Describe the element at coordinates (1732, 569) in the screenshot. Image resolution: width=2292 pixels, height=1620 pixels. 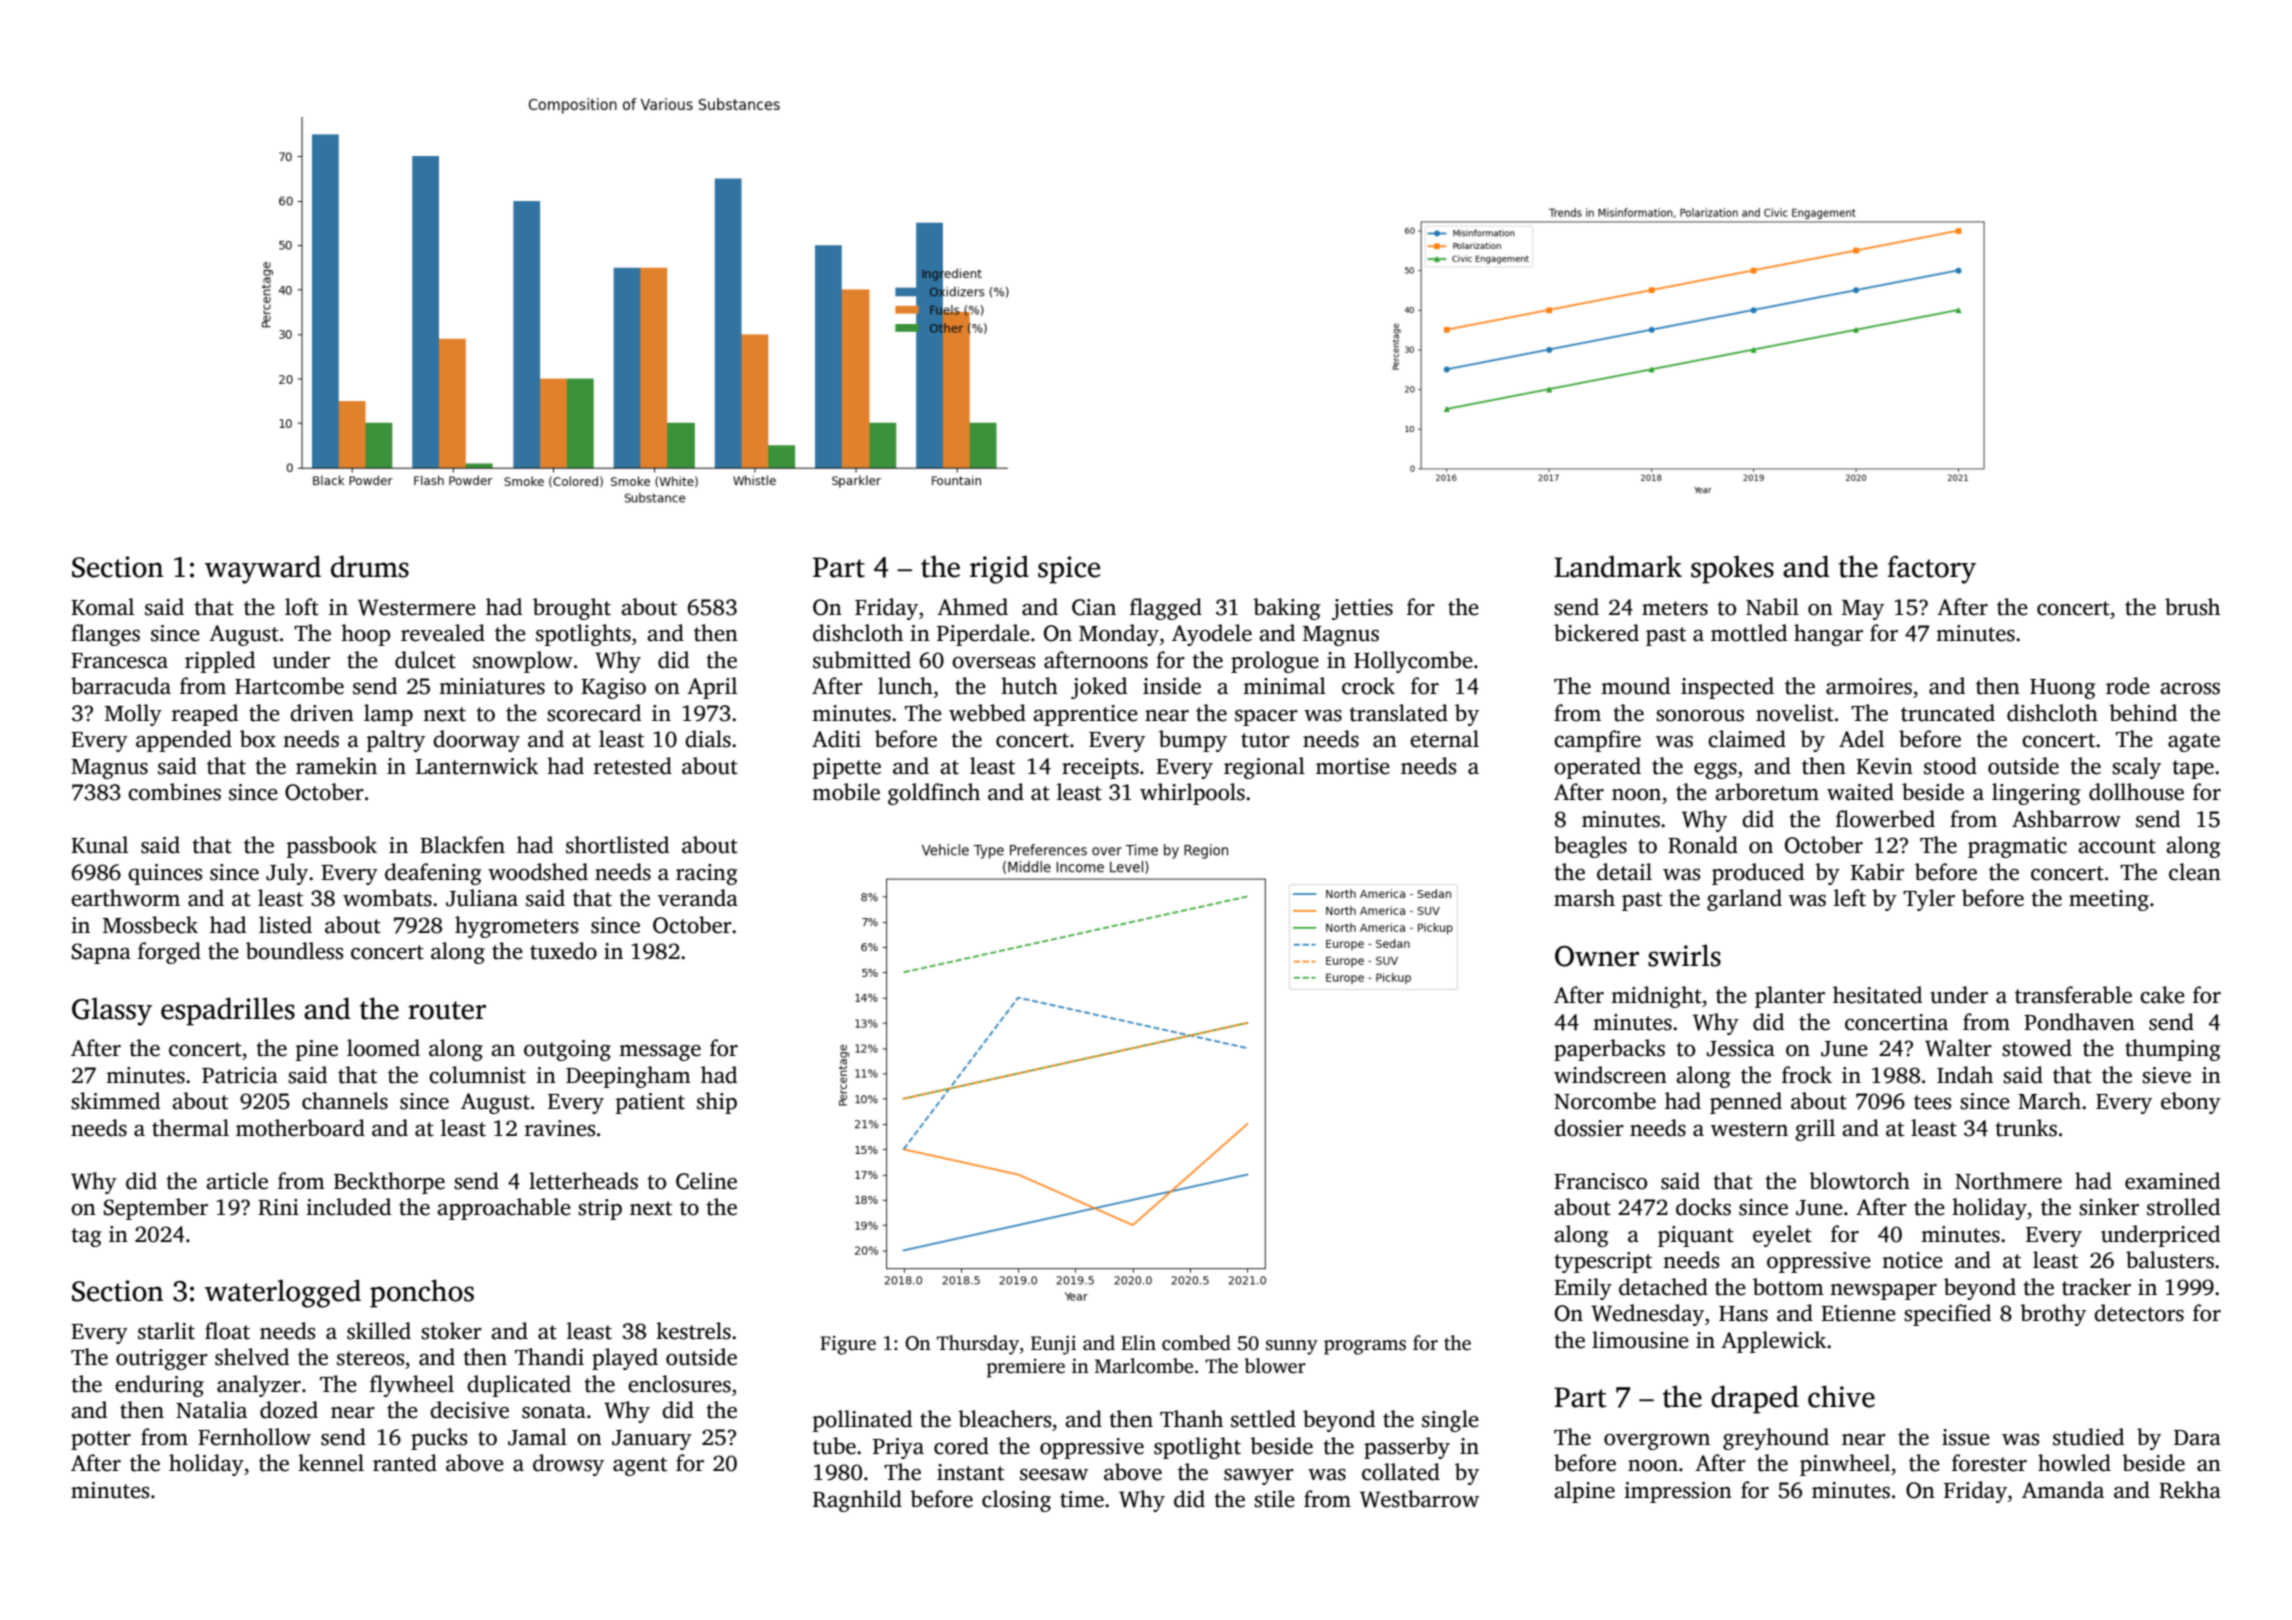
I see `spokes` at that location.
